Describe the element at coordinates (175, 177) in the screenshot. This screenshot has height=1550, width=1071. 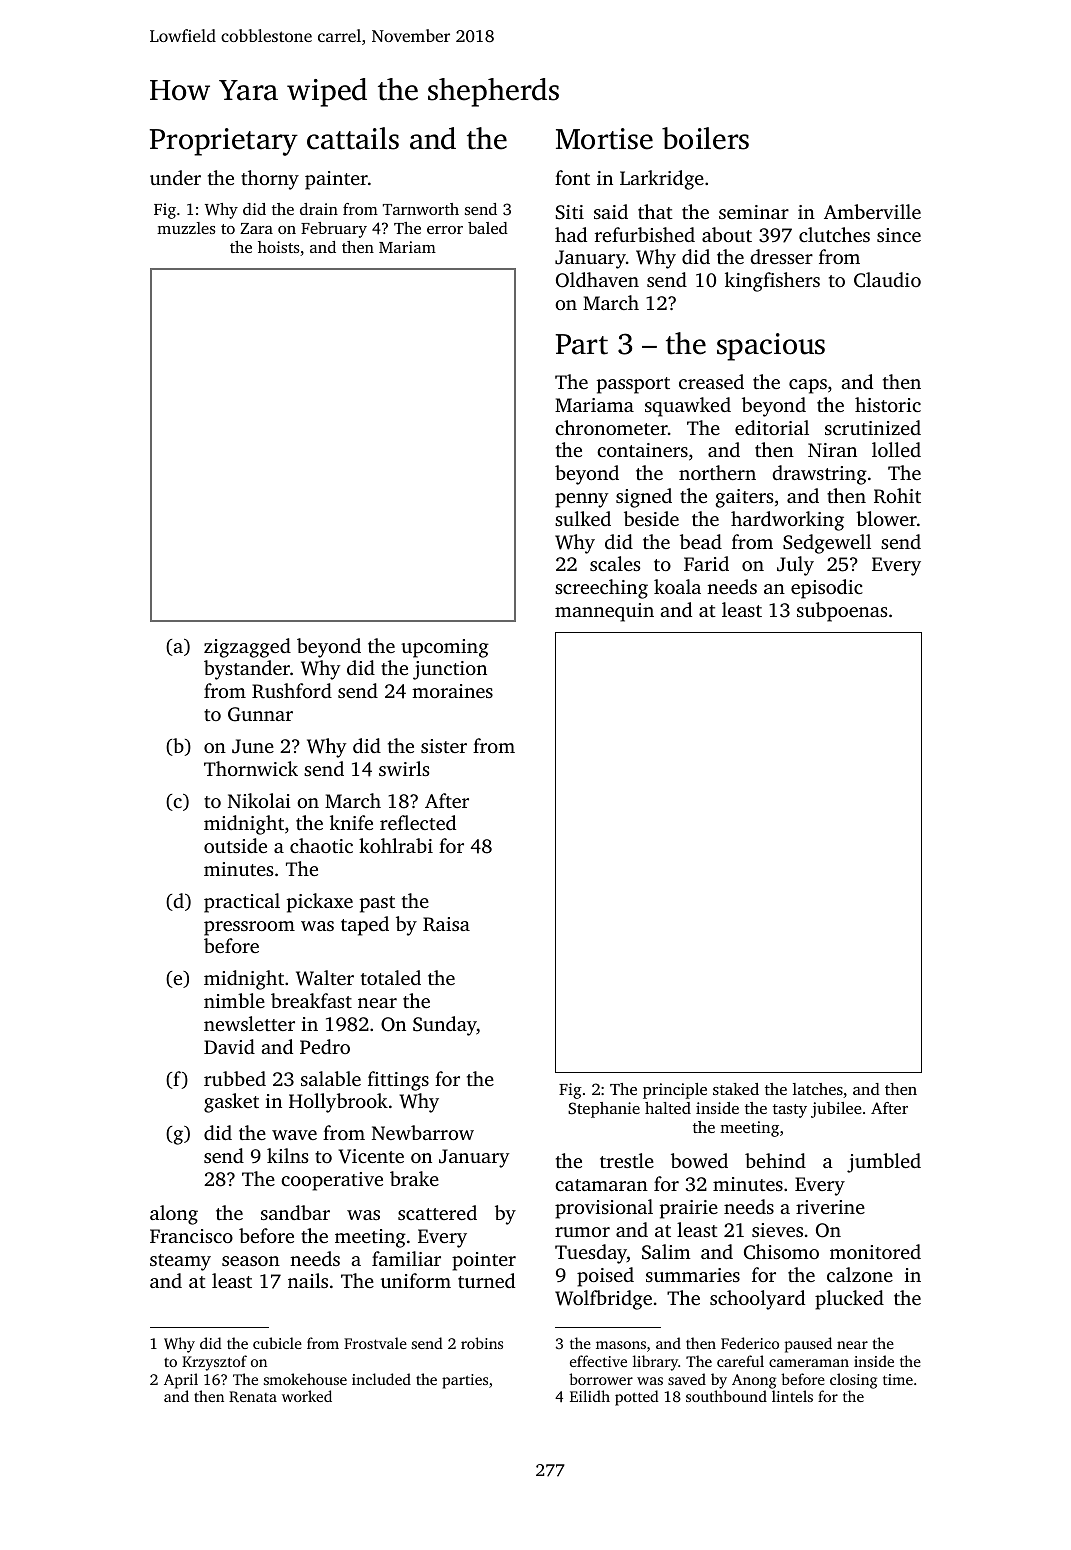
I see `under` at that location.
